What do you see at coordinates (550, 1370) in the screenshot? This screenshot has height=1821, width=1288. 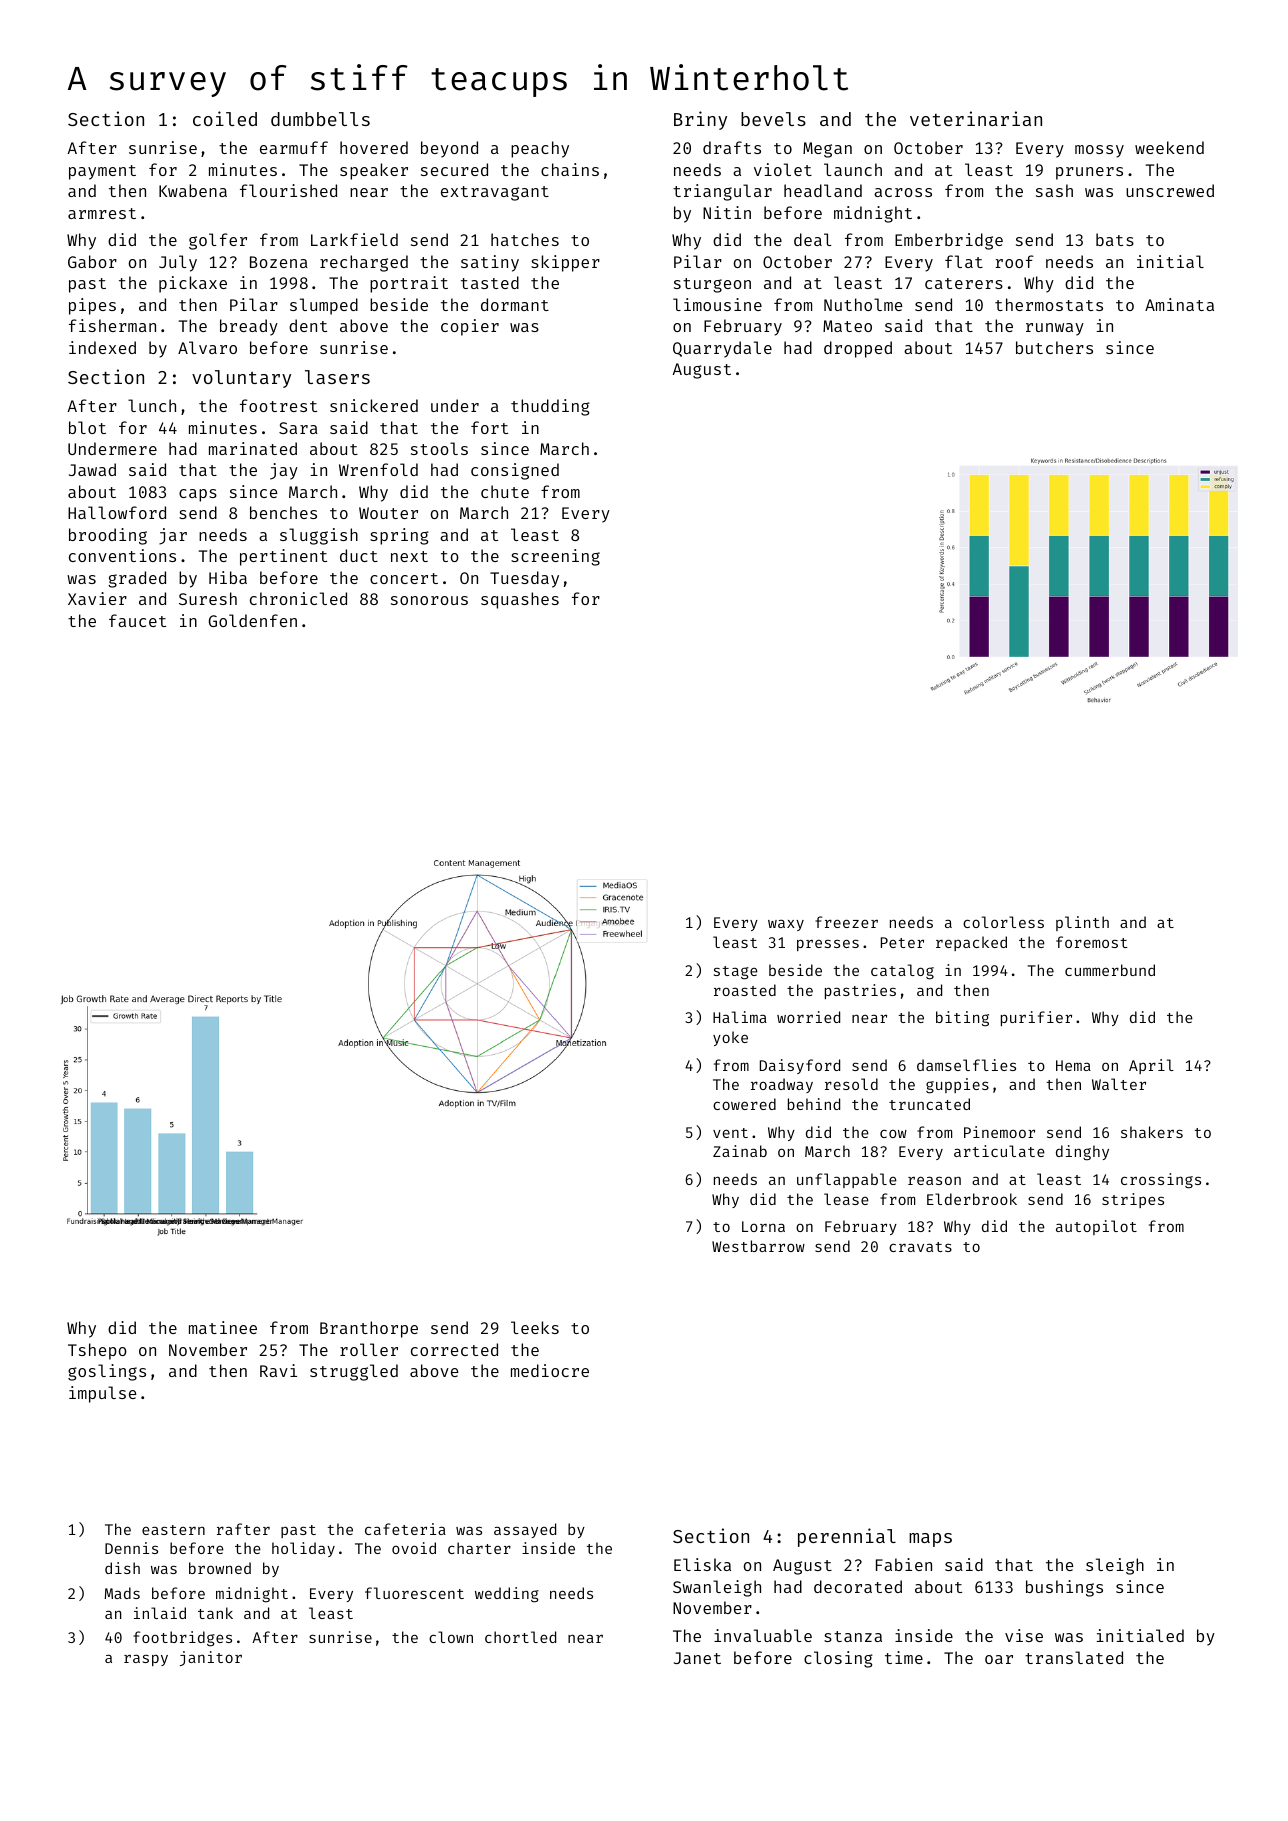 I see `mediocre` at bounding box center [550, 1370].
